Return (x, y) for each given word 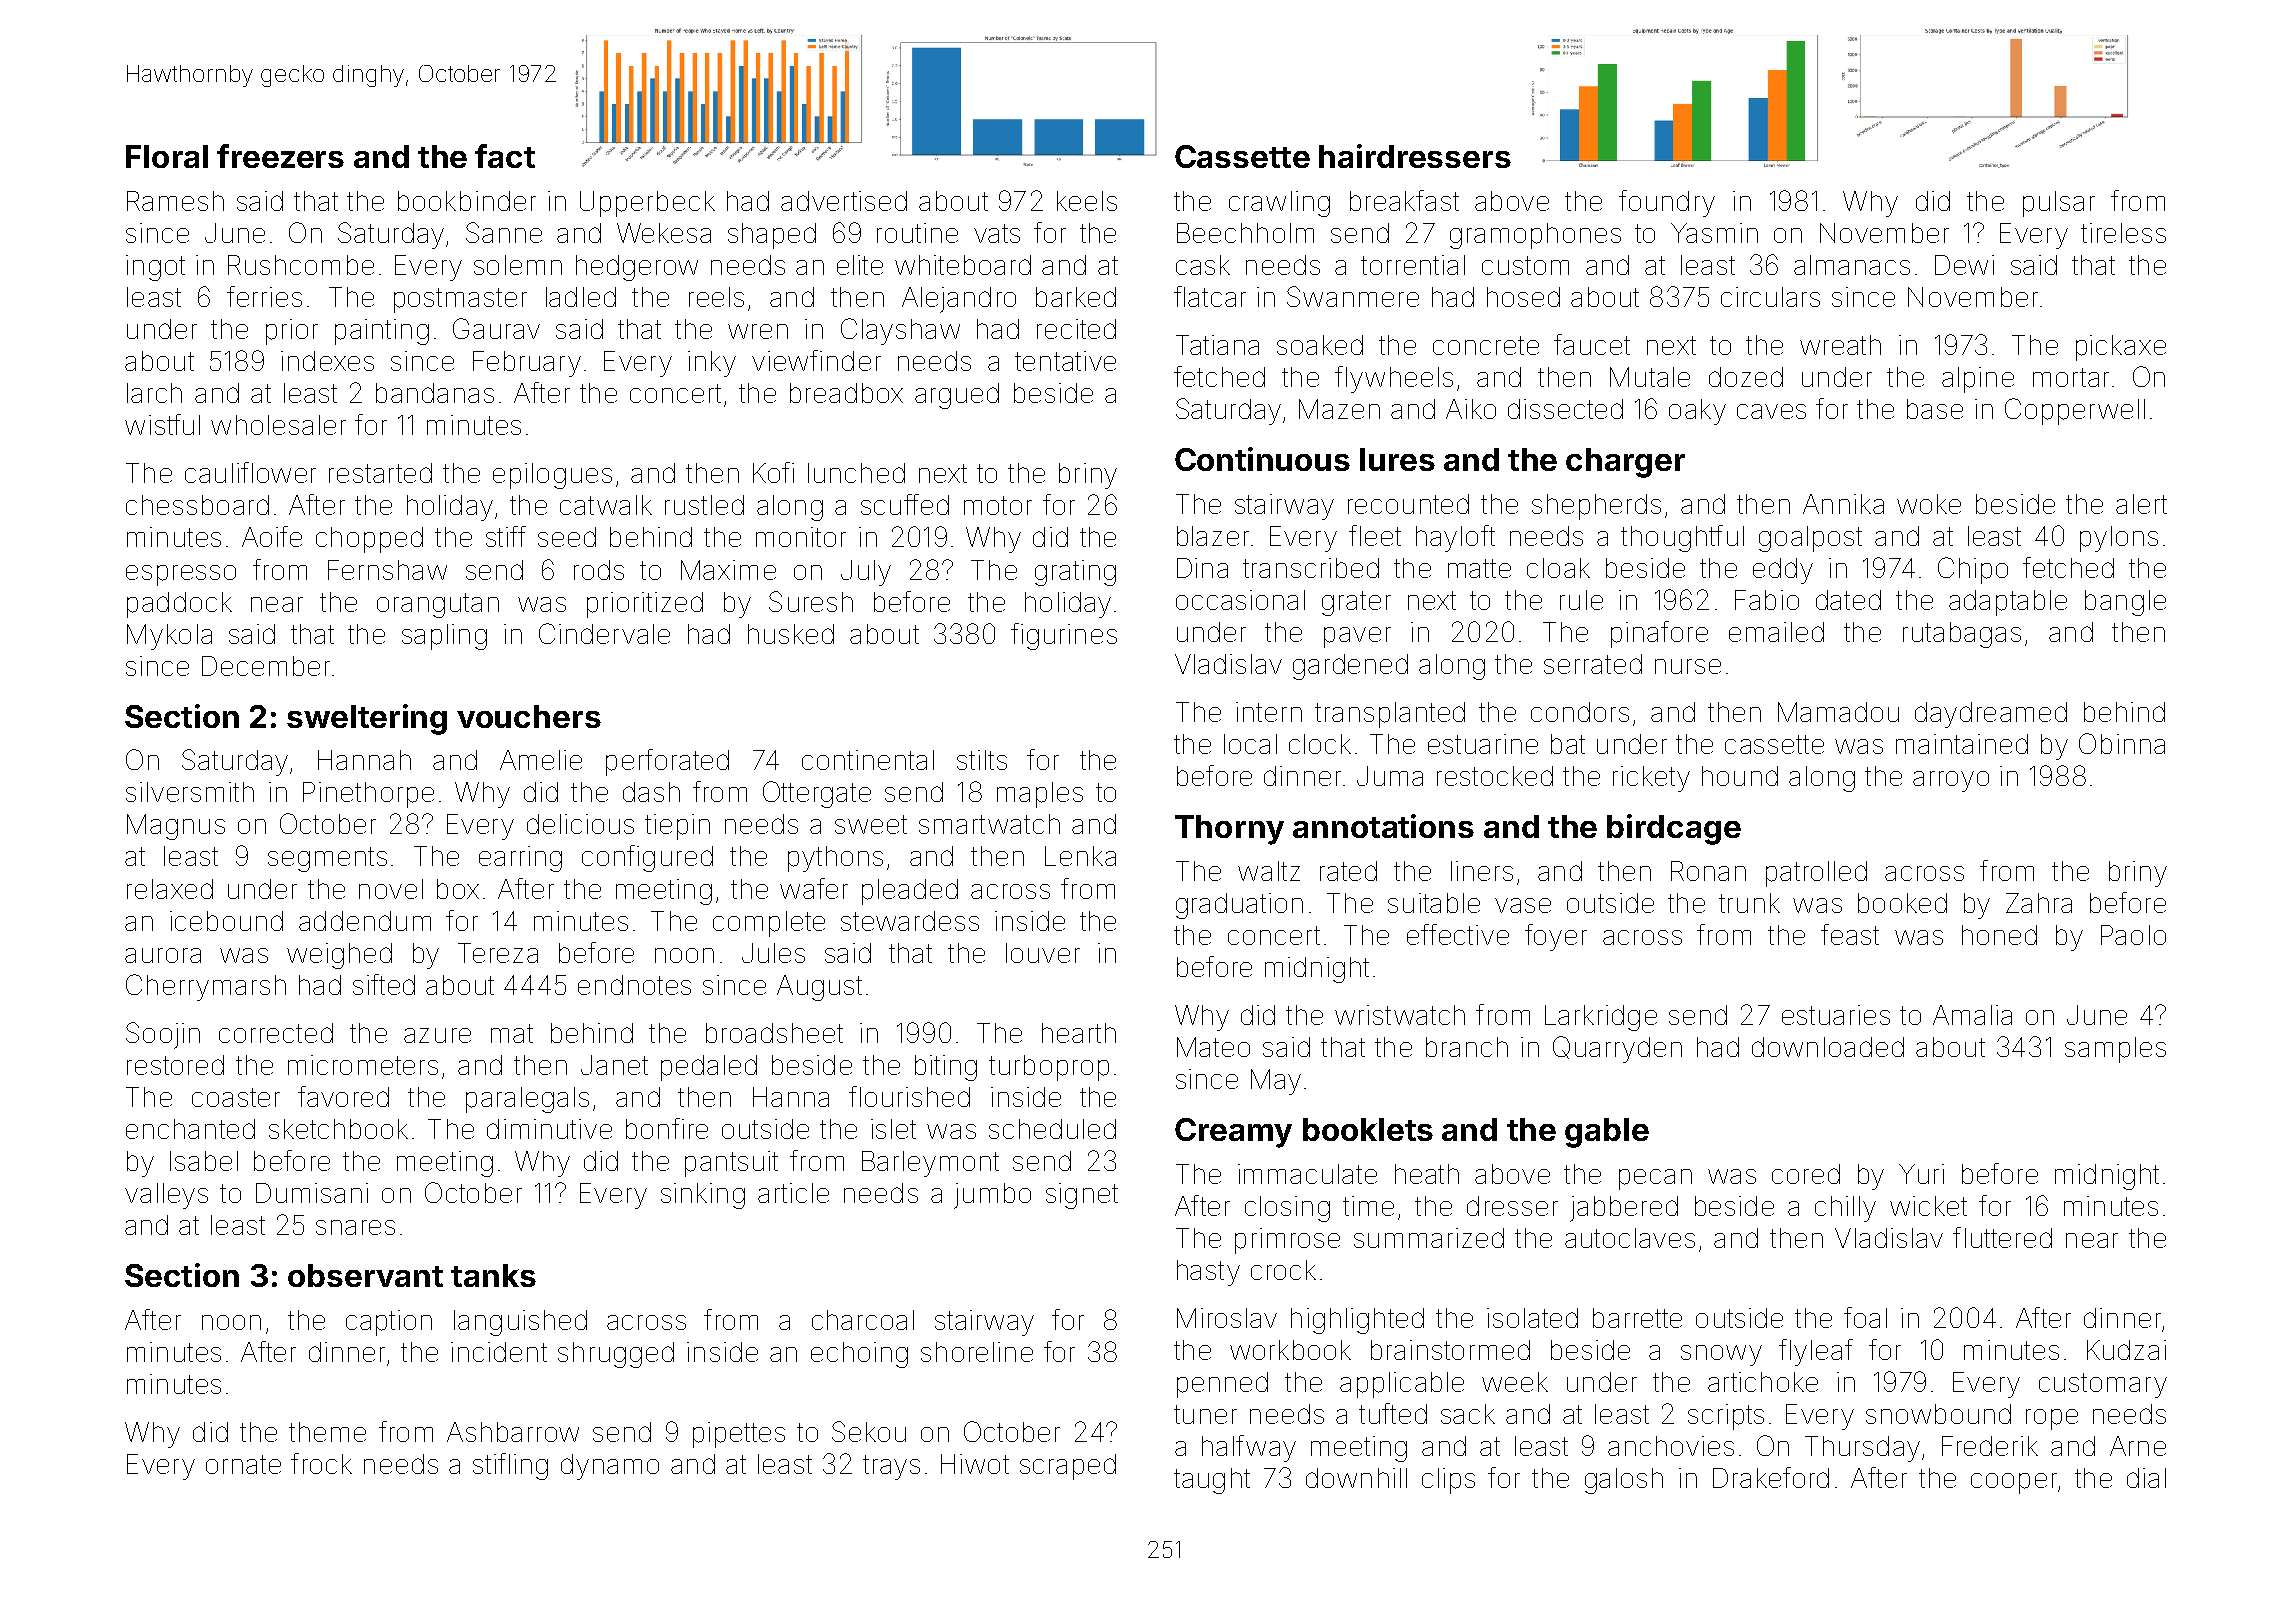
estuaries (1836, 1015)
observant (365, 1275)
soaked (1320, 345)
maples (1040, 795)
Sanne (504, 232)
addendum (365, 921)
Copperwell (2075, 411)
